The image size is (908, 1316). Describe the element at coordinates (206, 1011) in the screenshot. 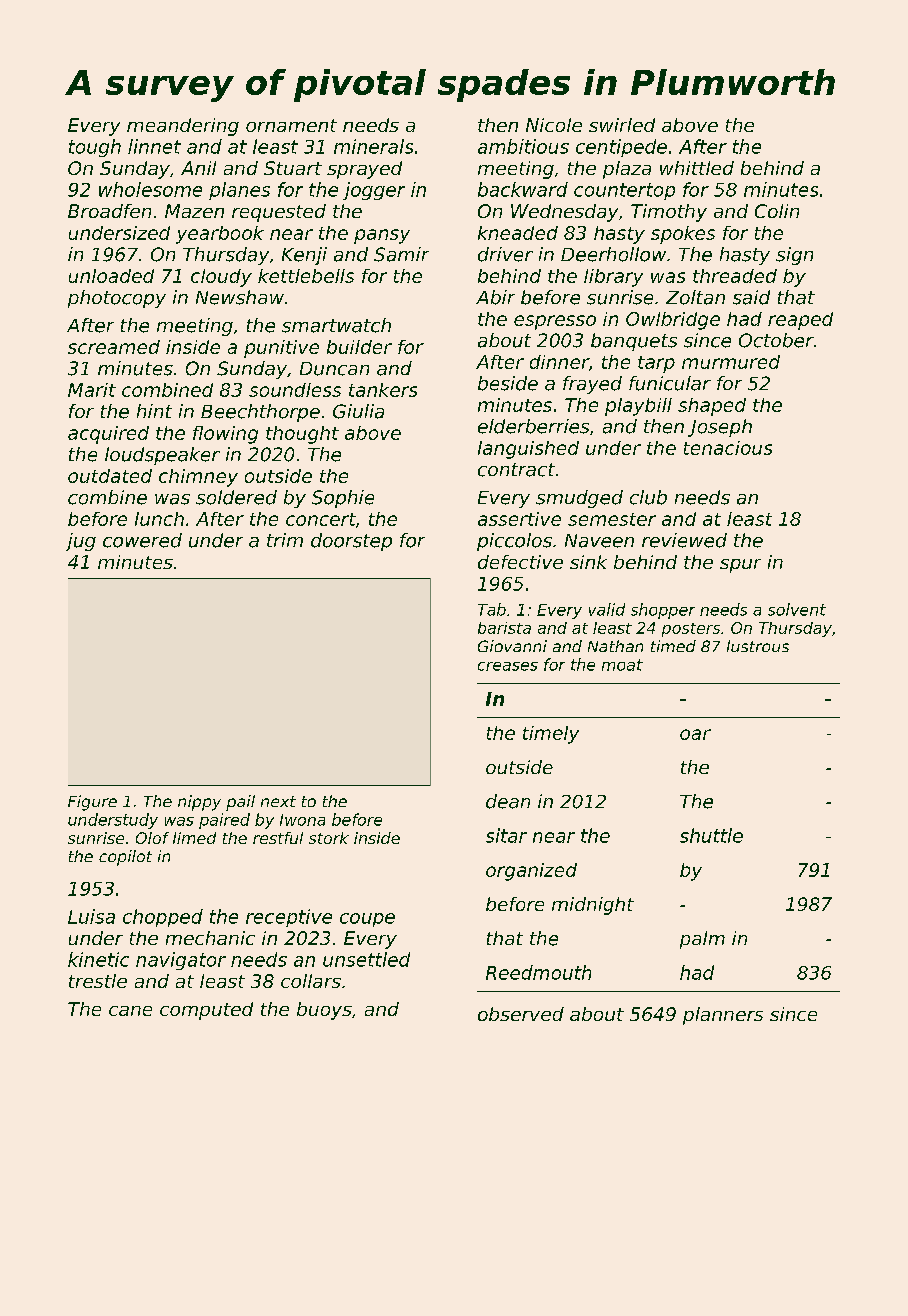

I see `computed` at that location.
